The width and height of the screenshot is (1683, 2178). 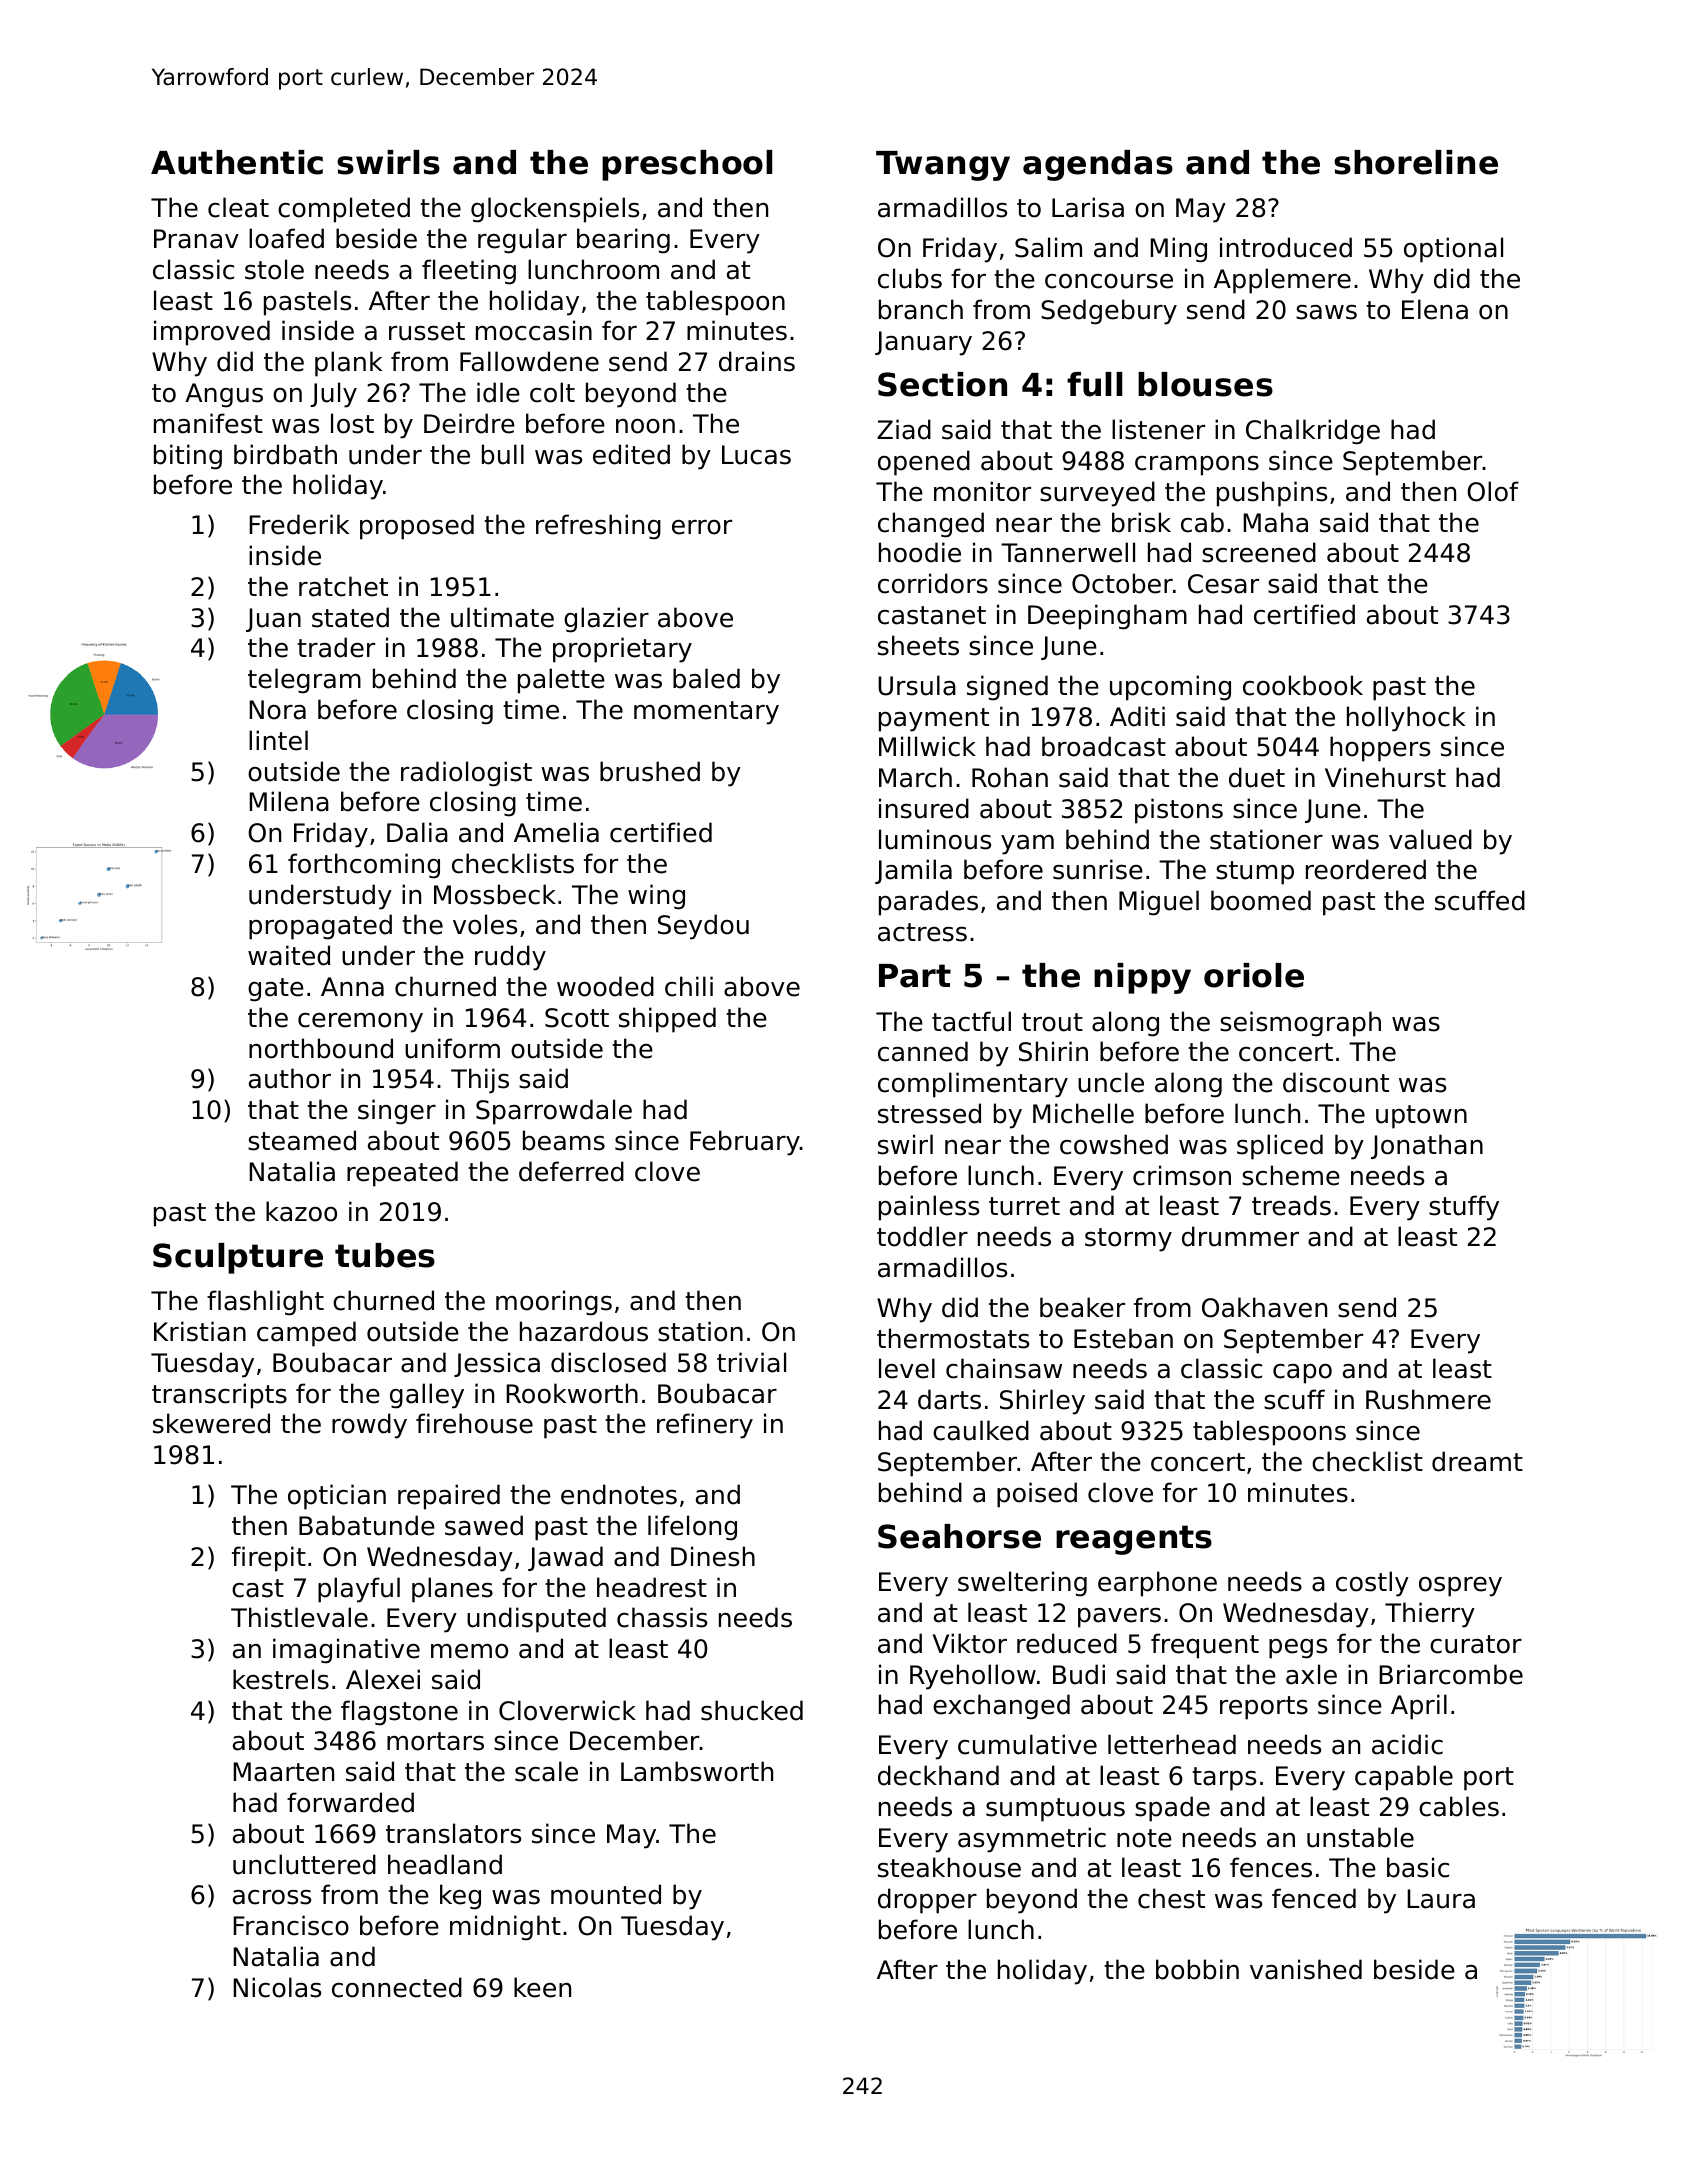 What do you see at coordinates (306, 1334) in the screenshot?
I see `camped` at bounding box center [306, 1334].
